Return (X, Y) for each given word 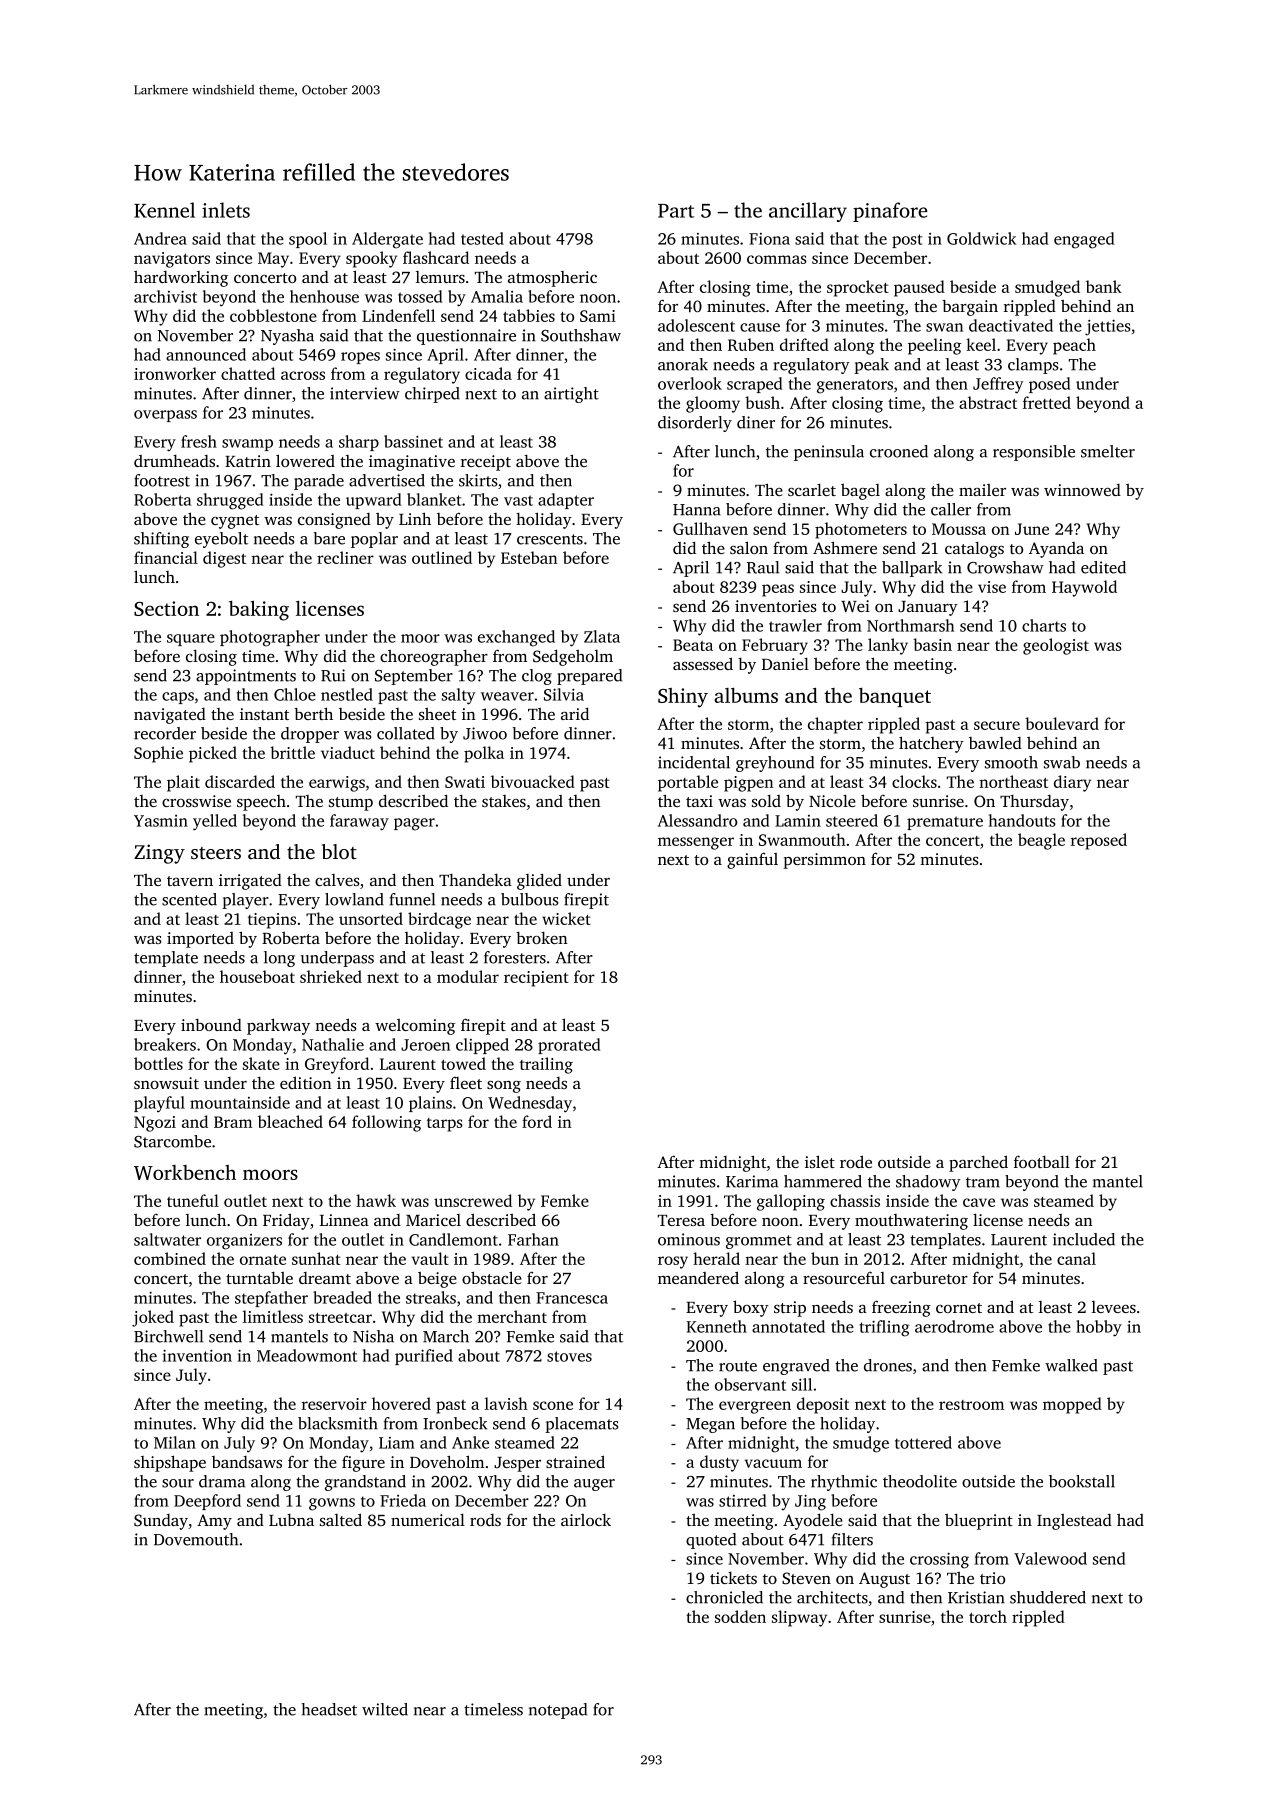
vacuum (773, 1463)
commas (777, 259)
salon (749, 547)
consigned (334, 521)
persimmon (824, 861)
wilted (385, 1709)
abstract (988, 402)
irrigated (250, 882)
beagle (1041, 841)
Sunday (161, 1522)
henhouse (324, 296)
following (386, 1123)
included (1084, 1239)
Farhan (533, 1239)
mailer (982, 490)
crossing (939, 1560)
